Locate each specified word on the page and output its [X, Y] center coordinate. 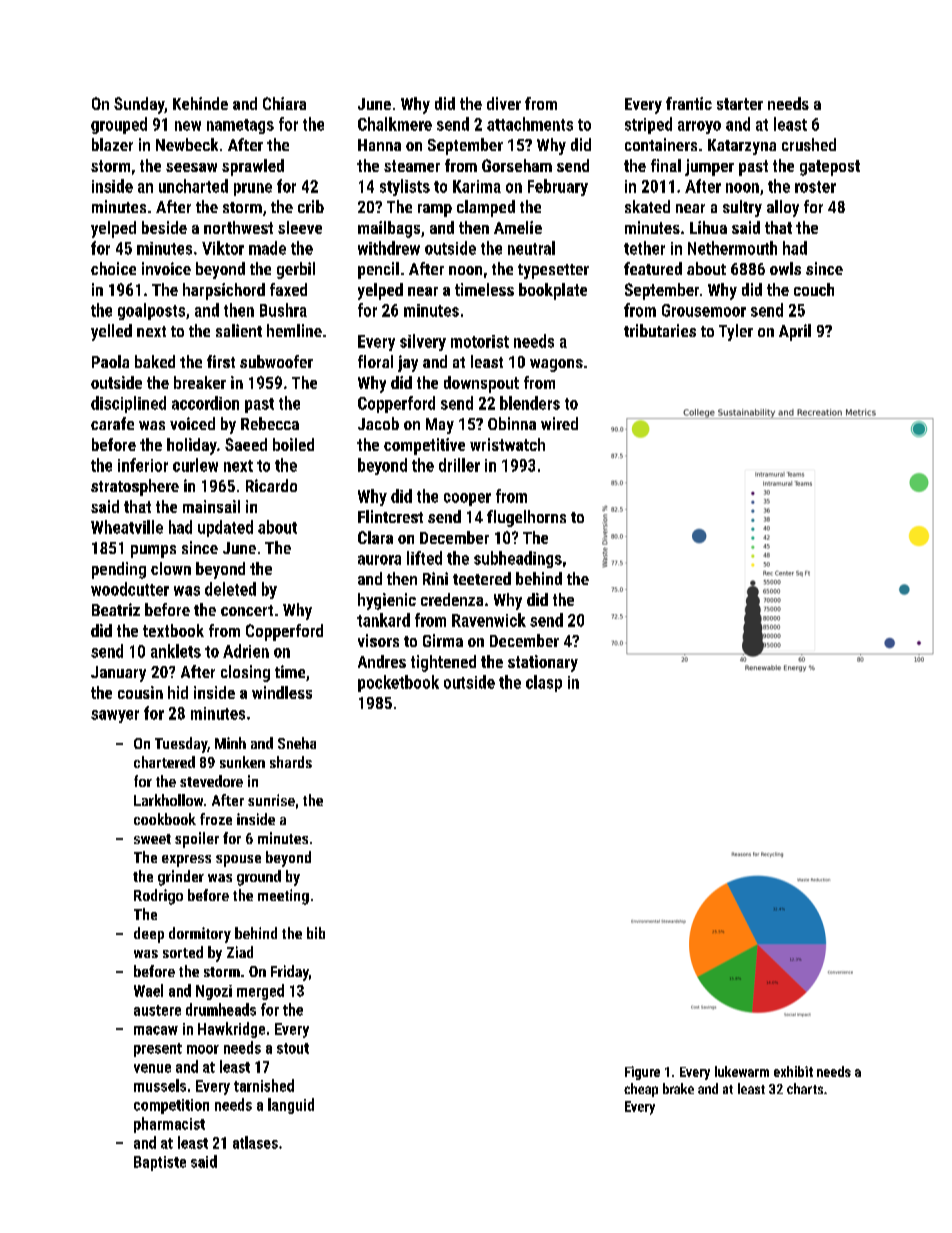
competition [171, 1106]
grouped [119, 125]
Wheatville [127, 527]
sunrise [271, 800]
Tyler [736, 332]
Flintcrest [390, 516]
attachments [530, 124]
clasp [544, 683]
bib [316, 933]
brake [678, 1088]
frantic [689, 103]
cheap [641, 1090]
